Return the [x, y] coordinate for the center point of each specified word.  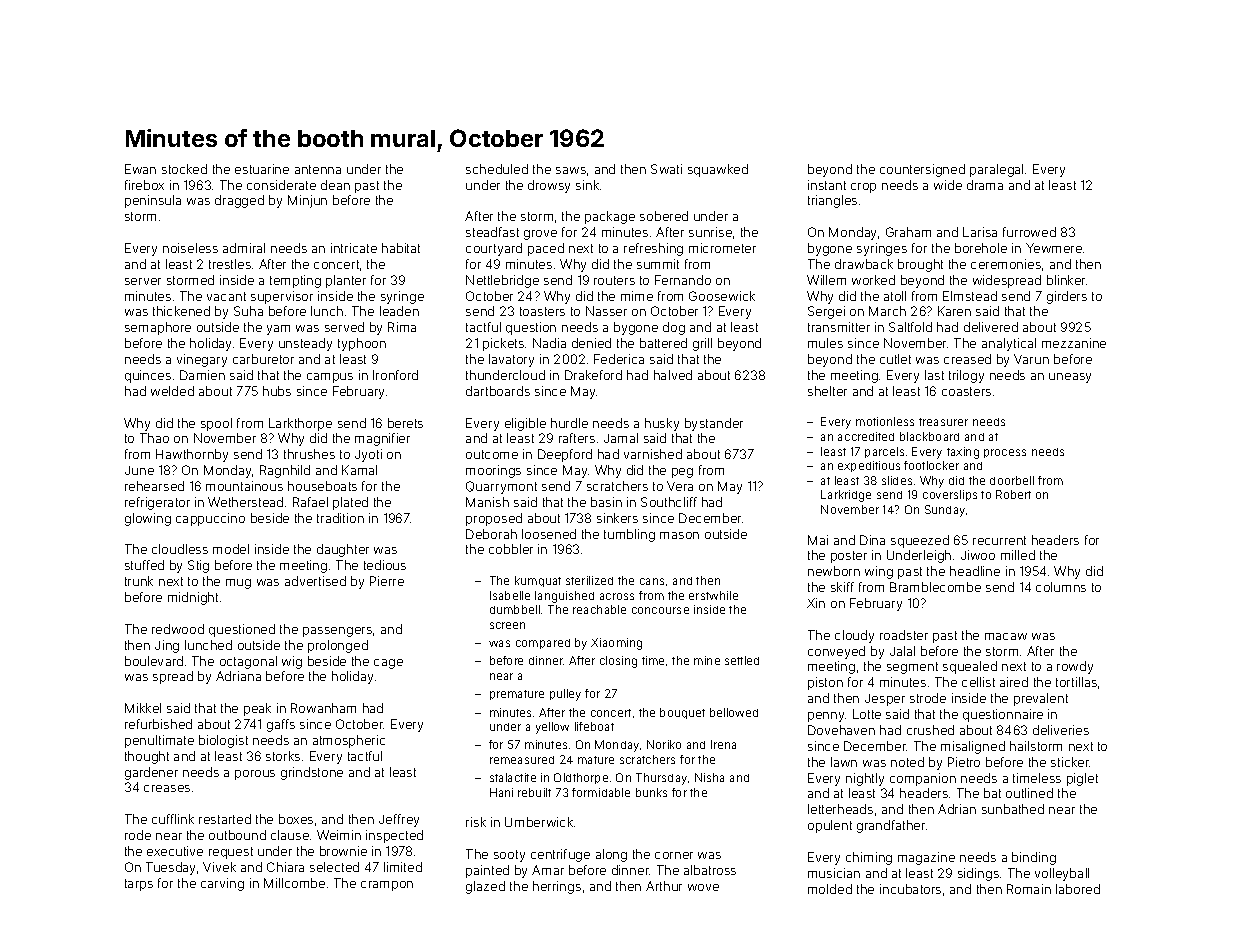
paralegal [996, 170]
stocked [184, 169]
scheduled [497, 169]
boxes [296, 819]
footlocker [931, 465]
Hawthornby [192, 455]
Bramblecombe [935, 587]
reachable [599, 609]
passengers [337, 632]
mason [679, 535]
